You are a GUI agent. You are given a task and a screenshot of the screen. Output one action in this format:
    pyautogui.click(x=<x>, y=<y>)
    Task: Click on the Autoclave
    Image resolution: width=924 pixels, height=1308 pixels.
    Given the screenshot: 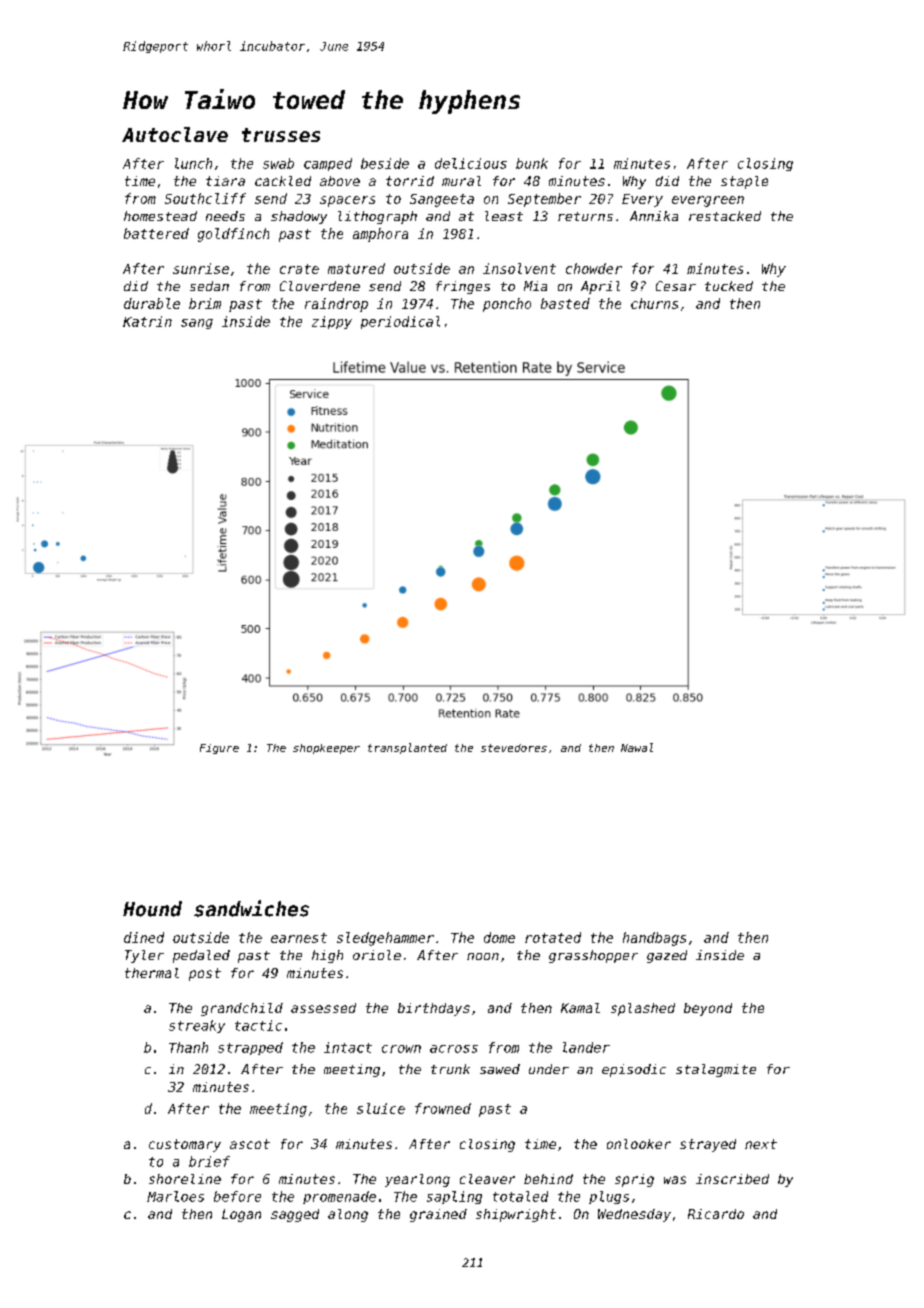 What is the action you would take?
    pyautogui.click(x=175, y=134)
